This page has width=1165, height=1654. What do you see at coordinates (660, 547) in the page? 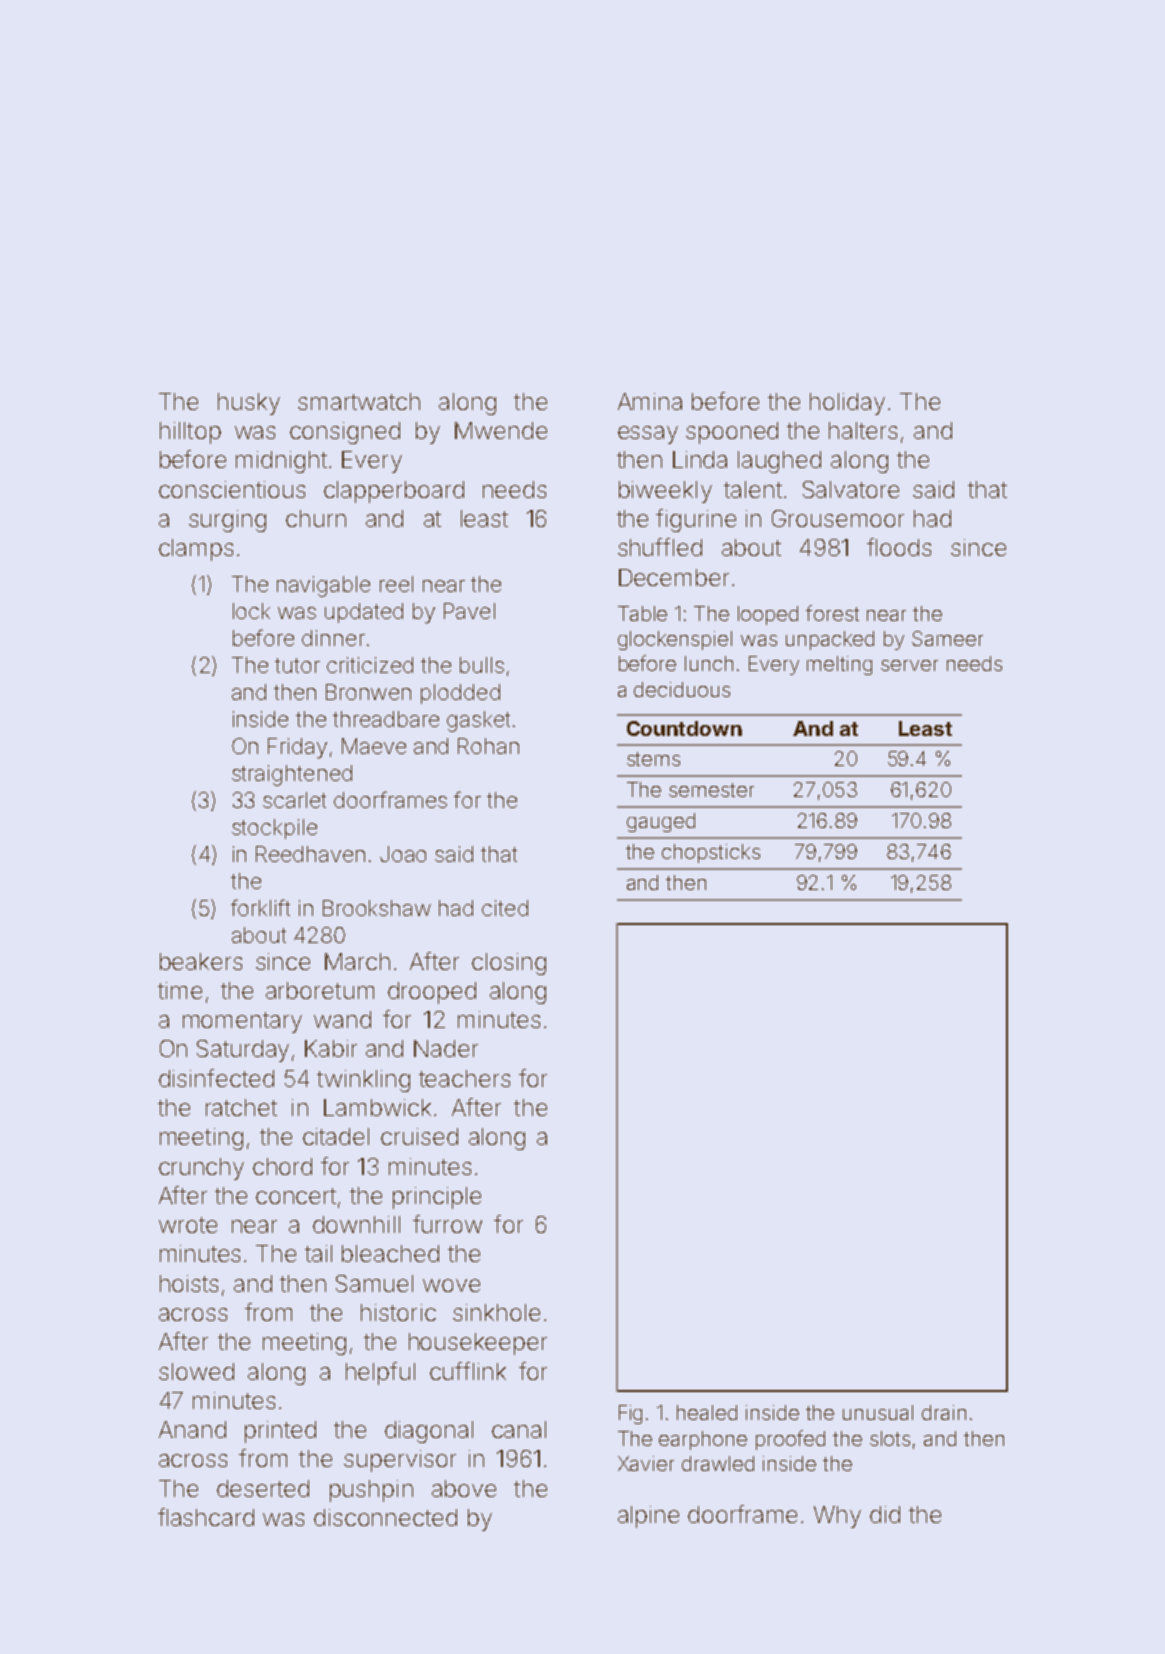
I see `shuffled` at bounding box center [660, 547].
